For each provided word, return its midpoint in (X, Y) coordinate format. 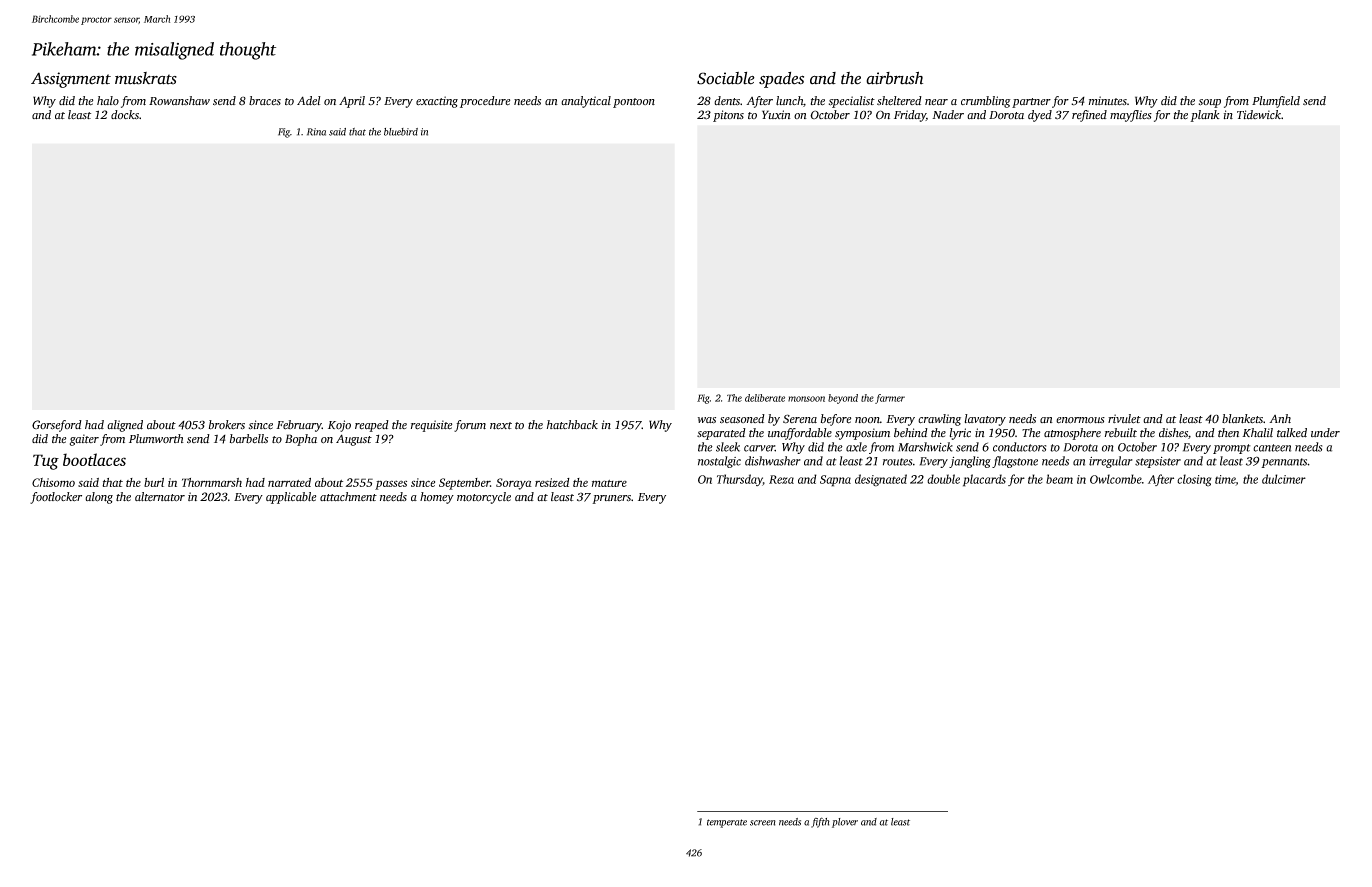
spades (781, 80)
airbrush (894, 78)
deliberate (765, 398)
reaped (372, 426)
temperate (727, 823)
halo (108, 101)
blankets (1242, 419)
